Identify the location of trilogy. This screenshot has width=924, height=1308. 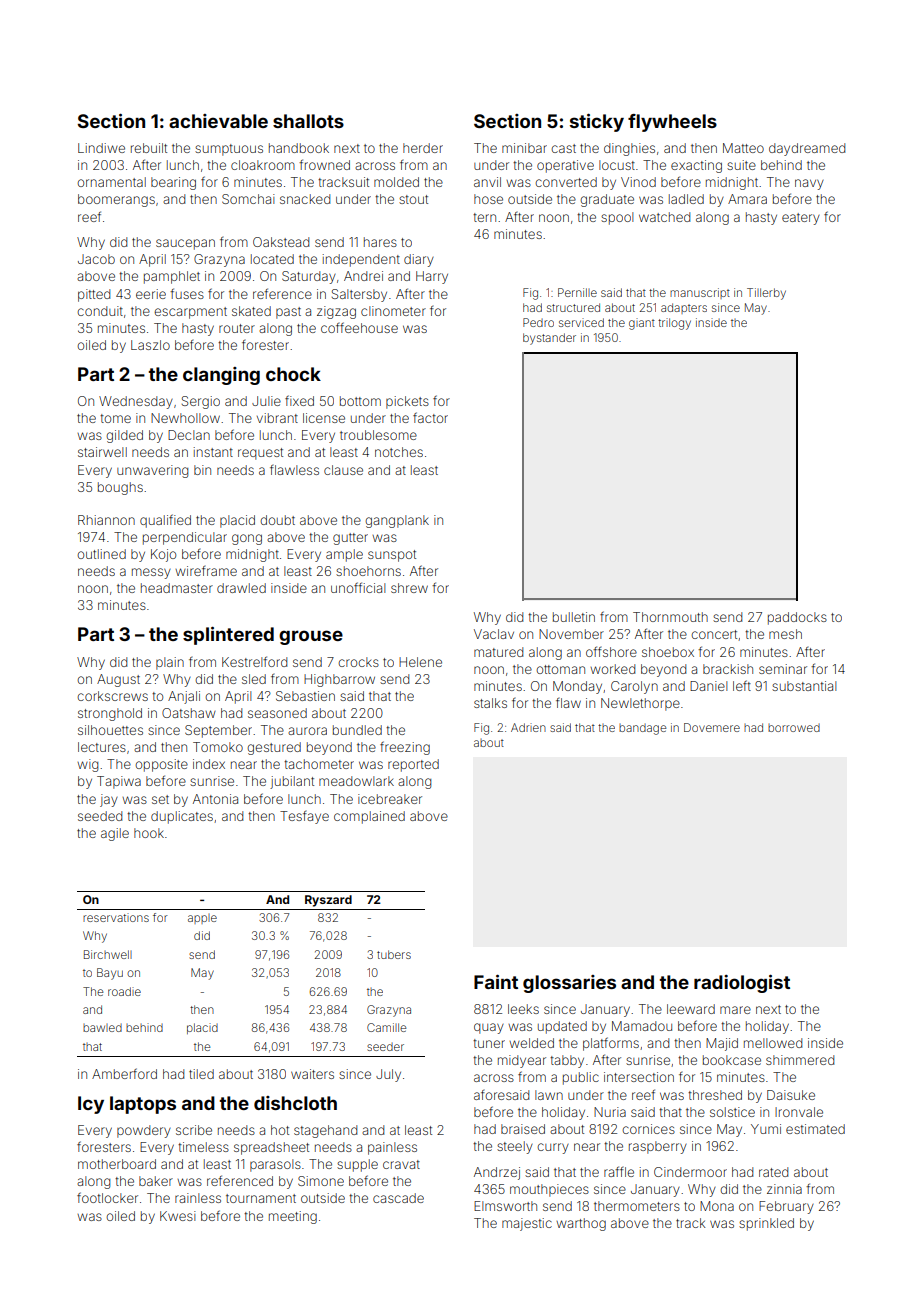
(674, 324).
